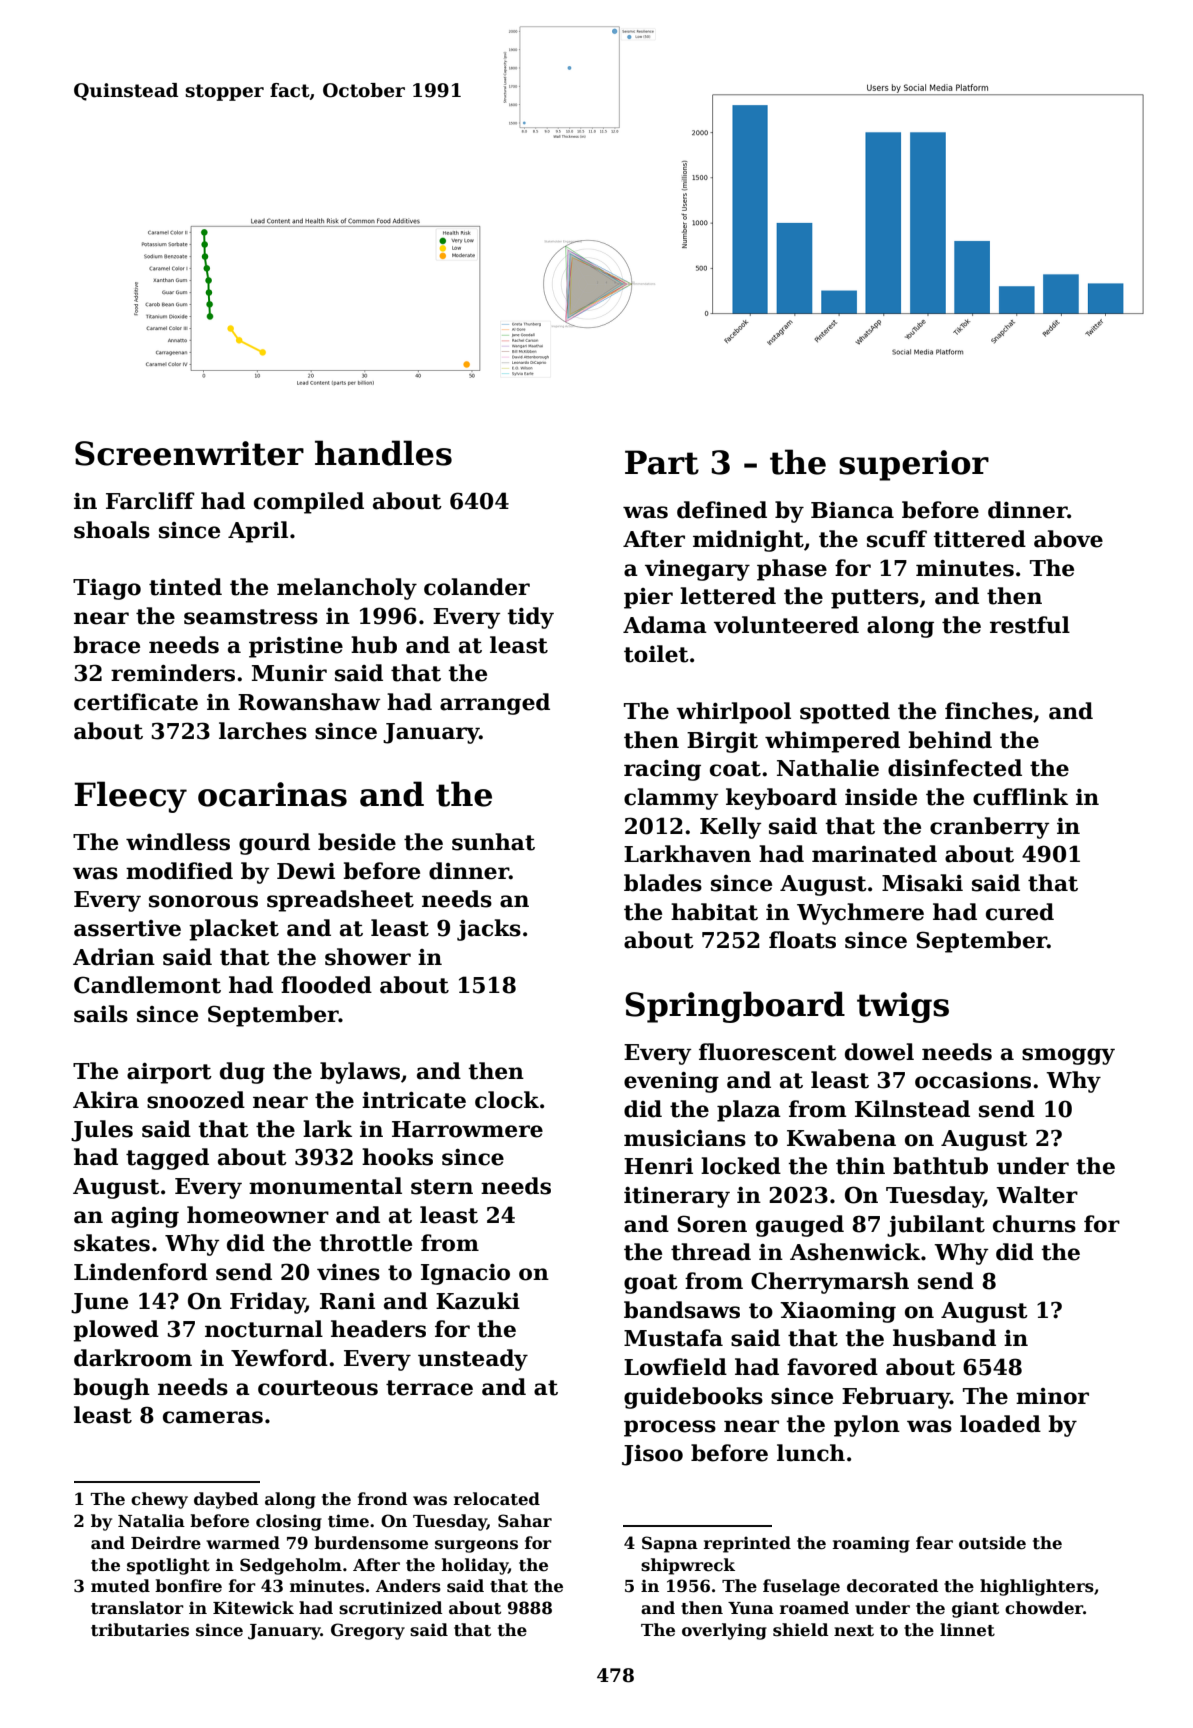  I want to click on Gregory, so click(368, 1631).
